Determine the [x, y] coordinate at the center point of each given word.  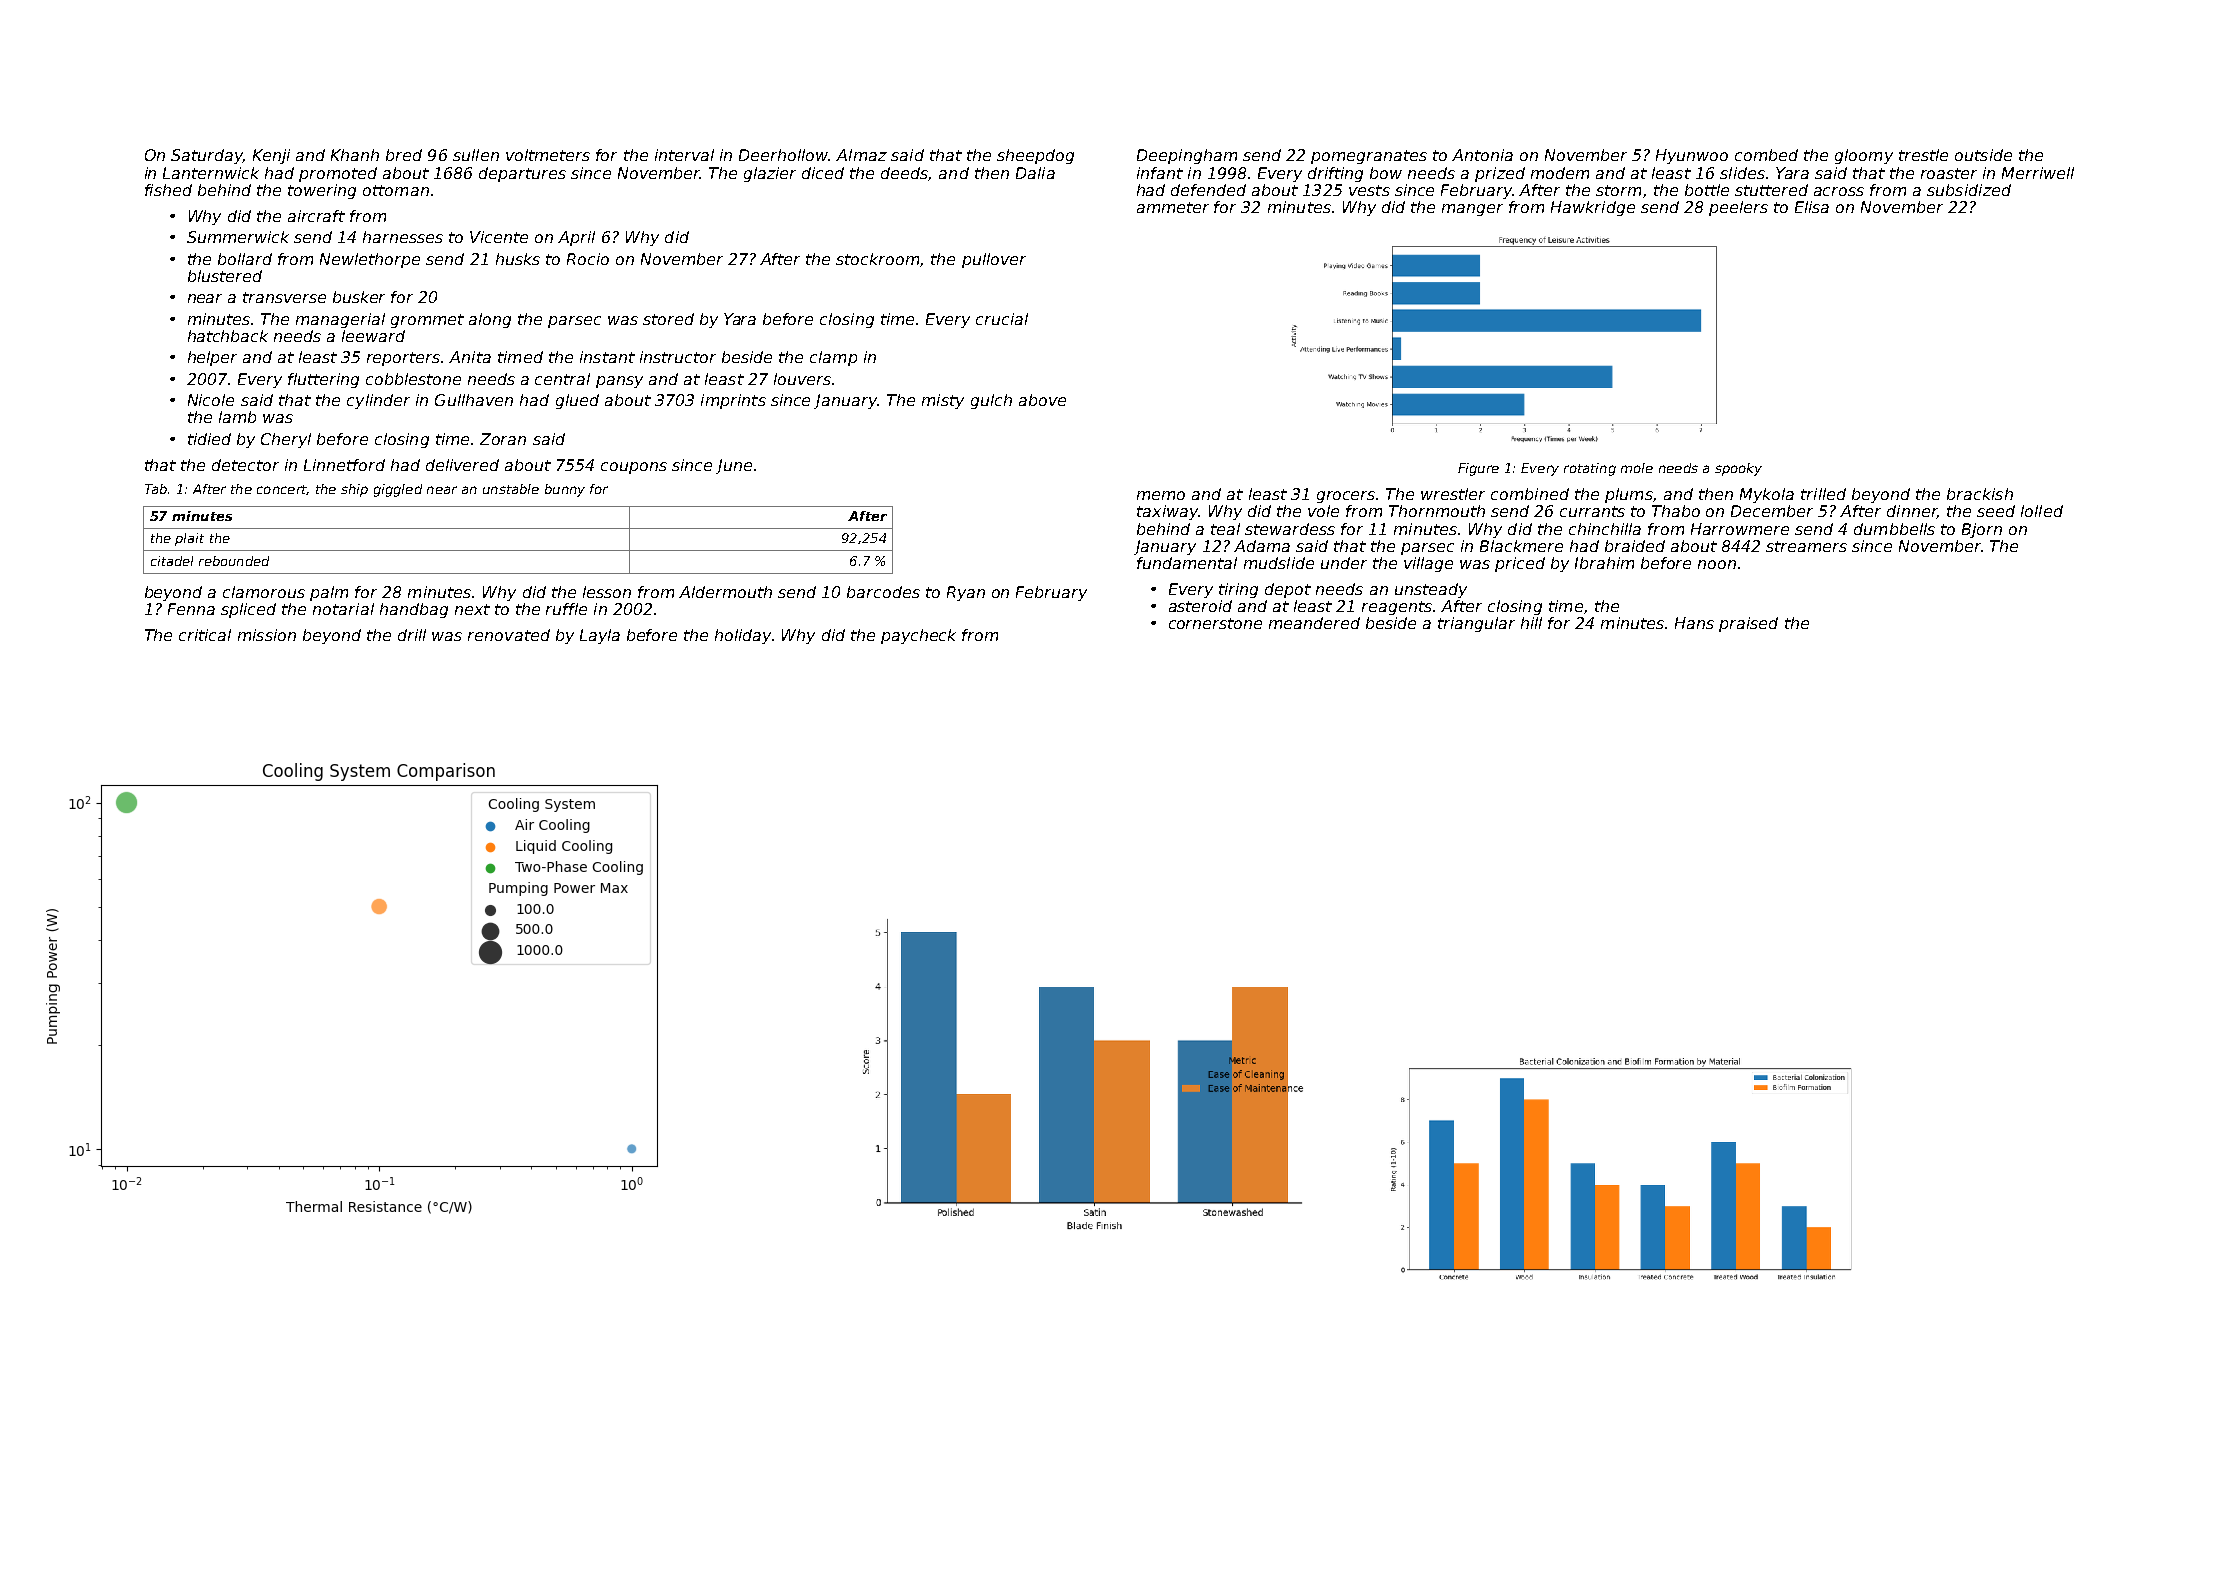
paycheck [918, 636]
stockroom [877, 259]
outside [1983, 155]
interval [684, 155]
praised [1748, 624]
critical [205, 635]
